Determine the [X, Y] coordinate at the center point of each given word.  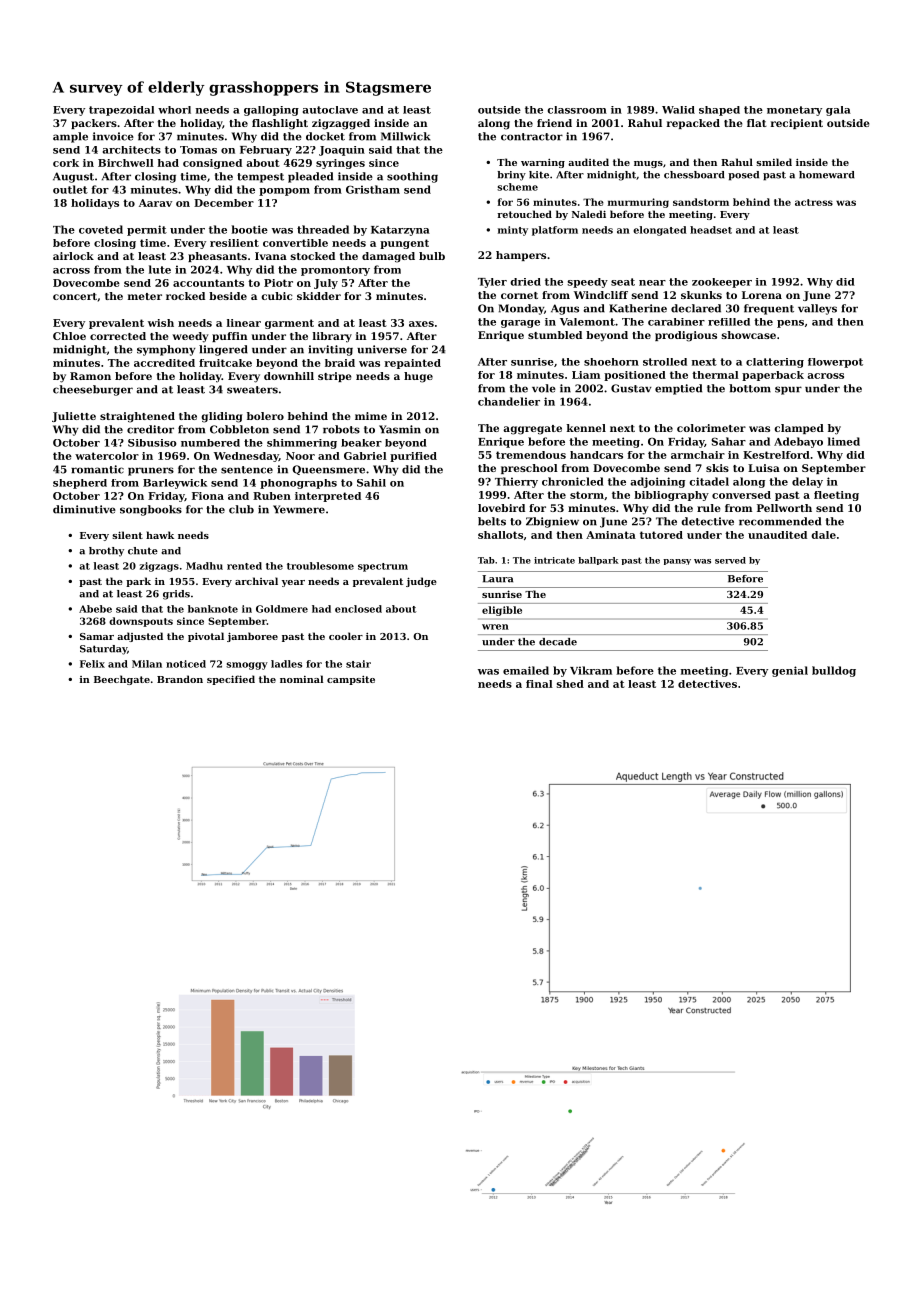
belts [492, 521]
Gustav [631, 388]
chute [143, 551]
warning [543, 163]
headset [711, 230]
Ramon [90, 376]
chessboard [694, 175]
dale [824, 535]
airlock [73, 256]
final [539, 684]
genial [790, 671]
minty [513, 231]
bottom [750, 388]
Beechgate [122, 680]
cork [66, 163]
